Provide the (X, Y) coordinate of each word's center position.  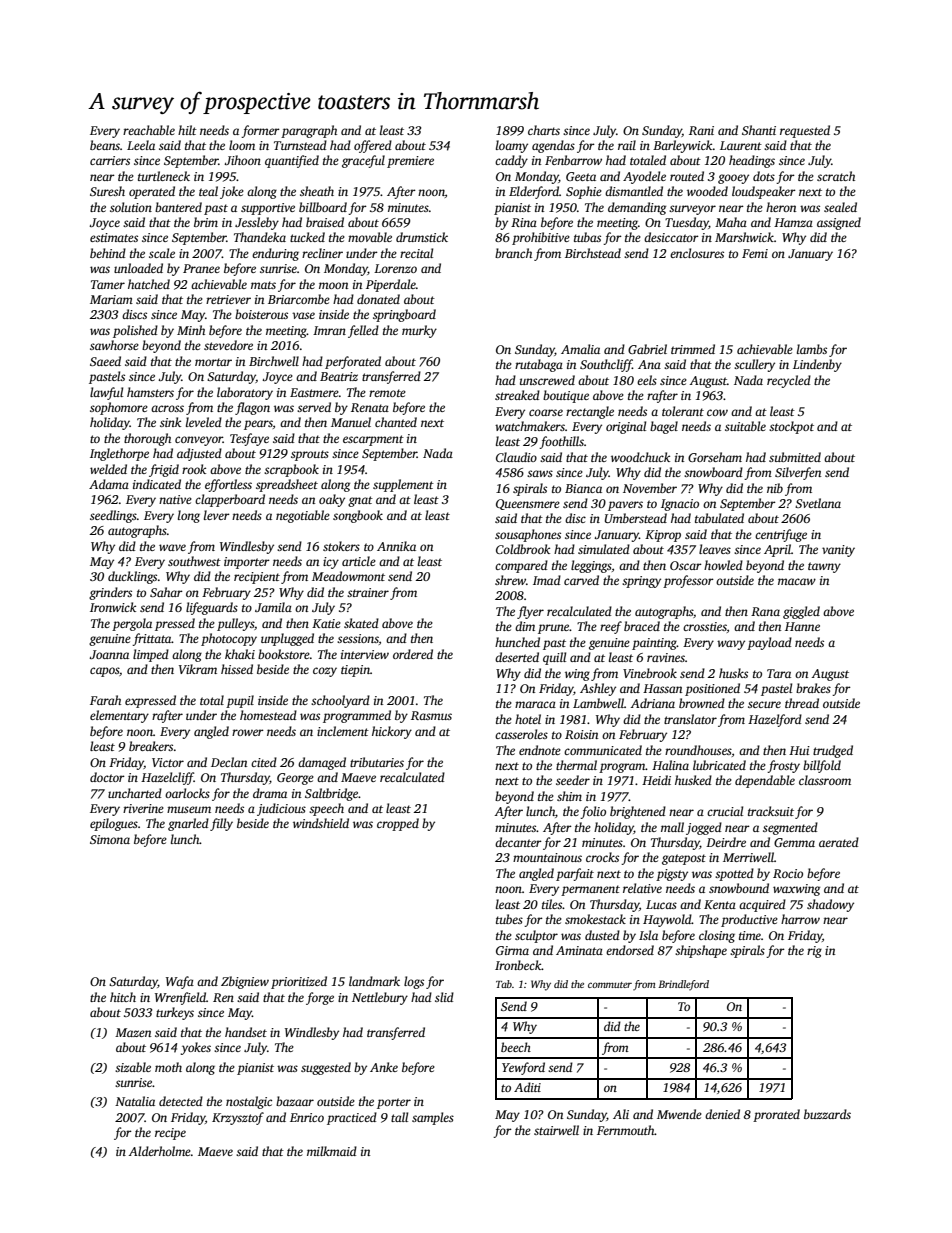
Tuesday (687, 223)
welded (108, 469)
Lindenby (817, 365)
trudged (833, 751)
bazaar (295, 1101)
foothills (561, 442)
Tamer (108, 284)
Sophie (584, 192)
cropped (398, 824)
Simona (110, 839)
